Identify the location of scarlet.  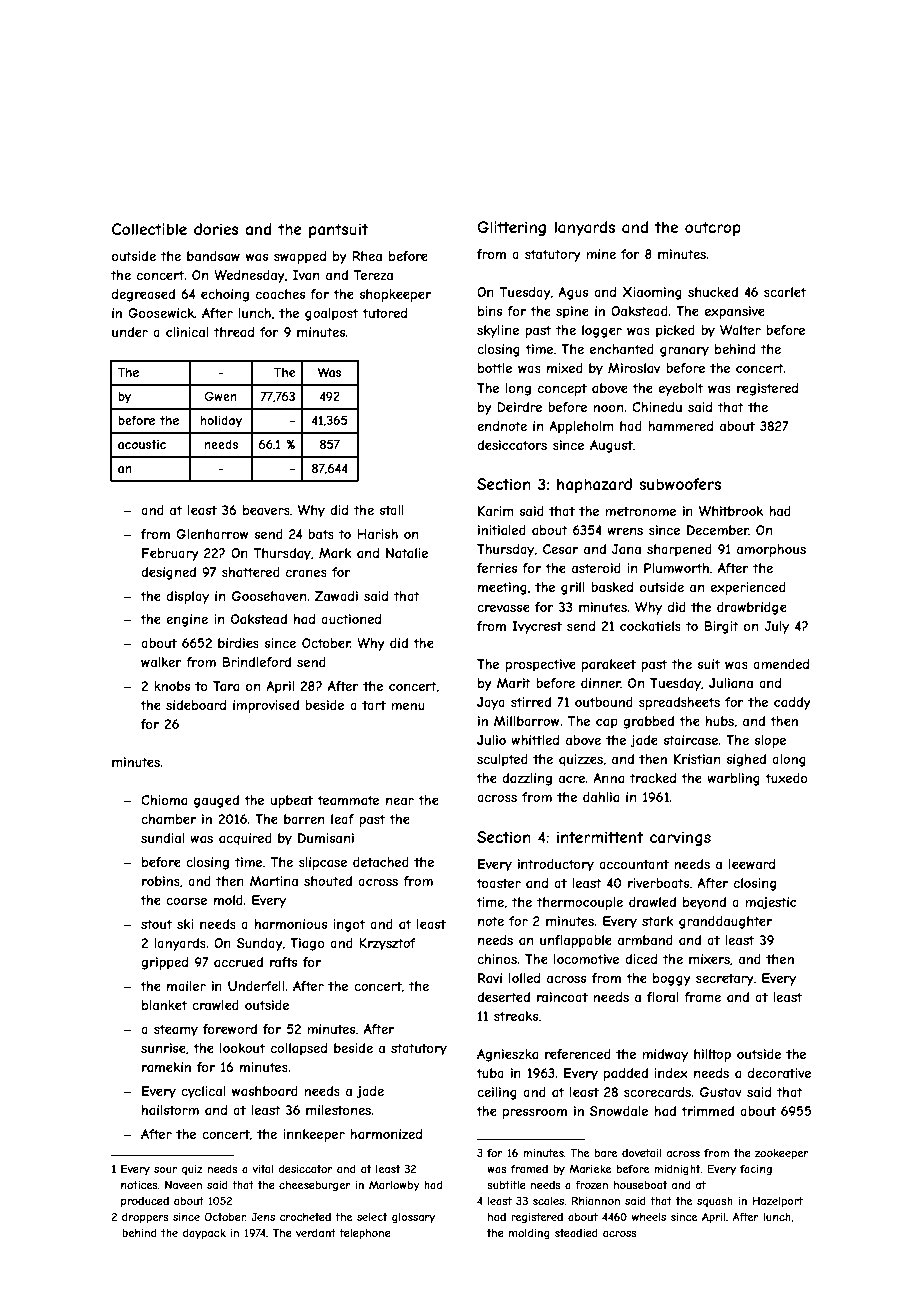
(785, 292).
